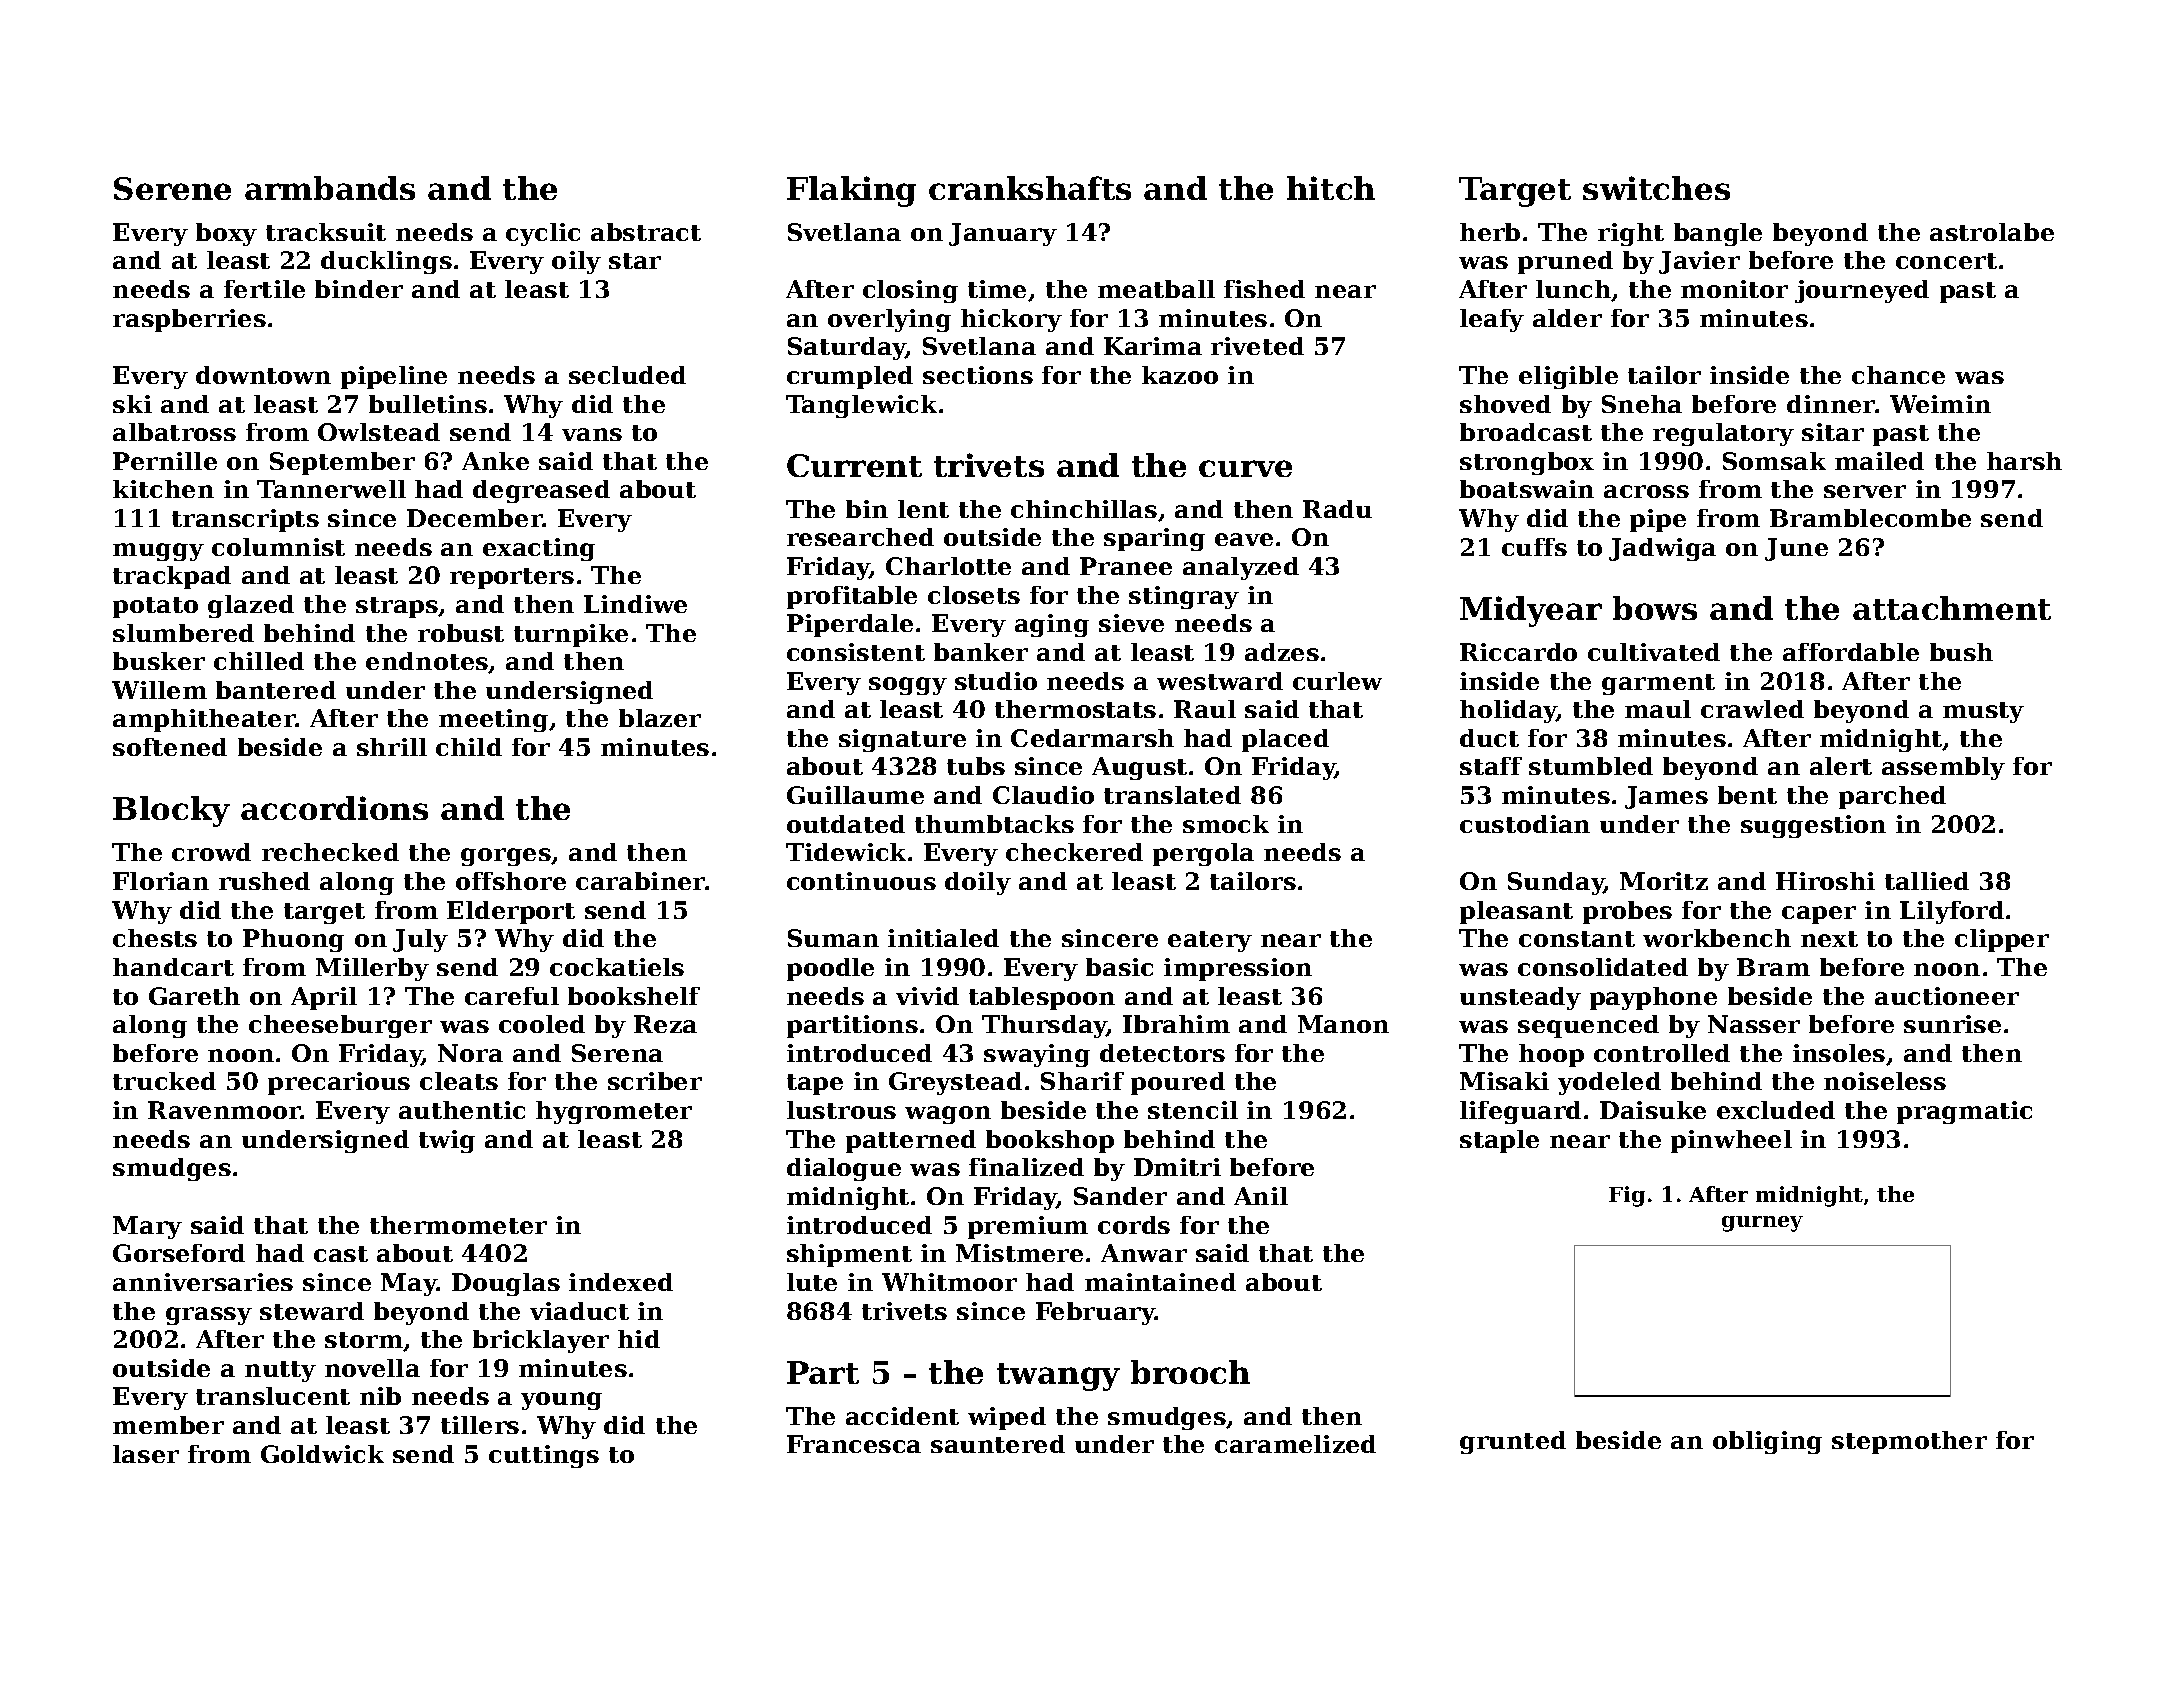  I want to click on caramelized, so click(1295, 1444).
